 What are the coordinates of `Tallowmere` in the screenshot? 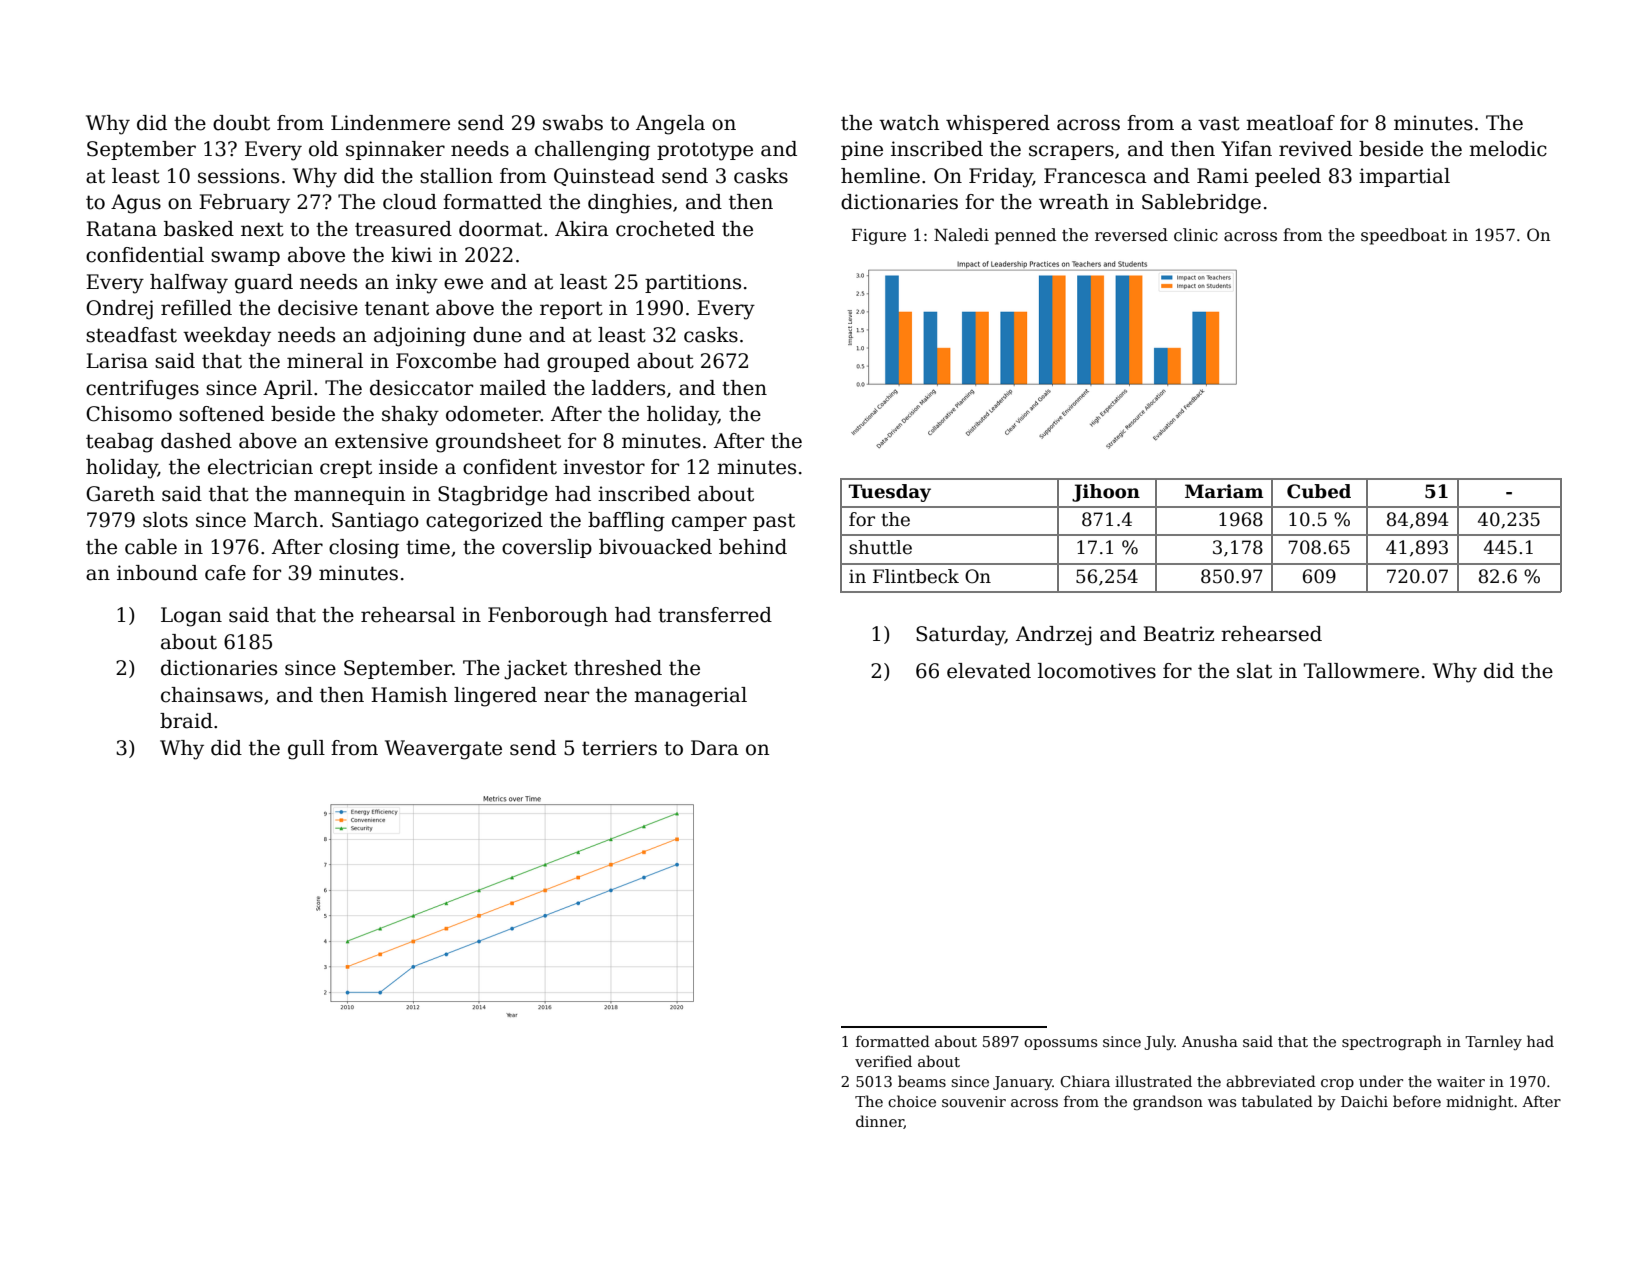 It's located at (1361, 671).
